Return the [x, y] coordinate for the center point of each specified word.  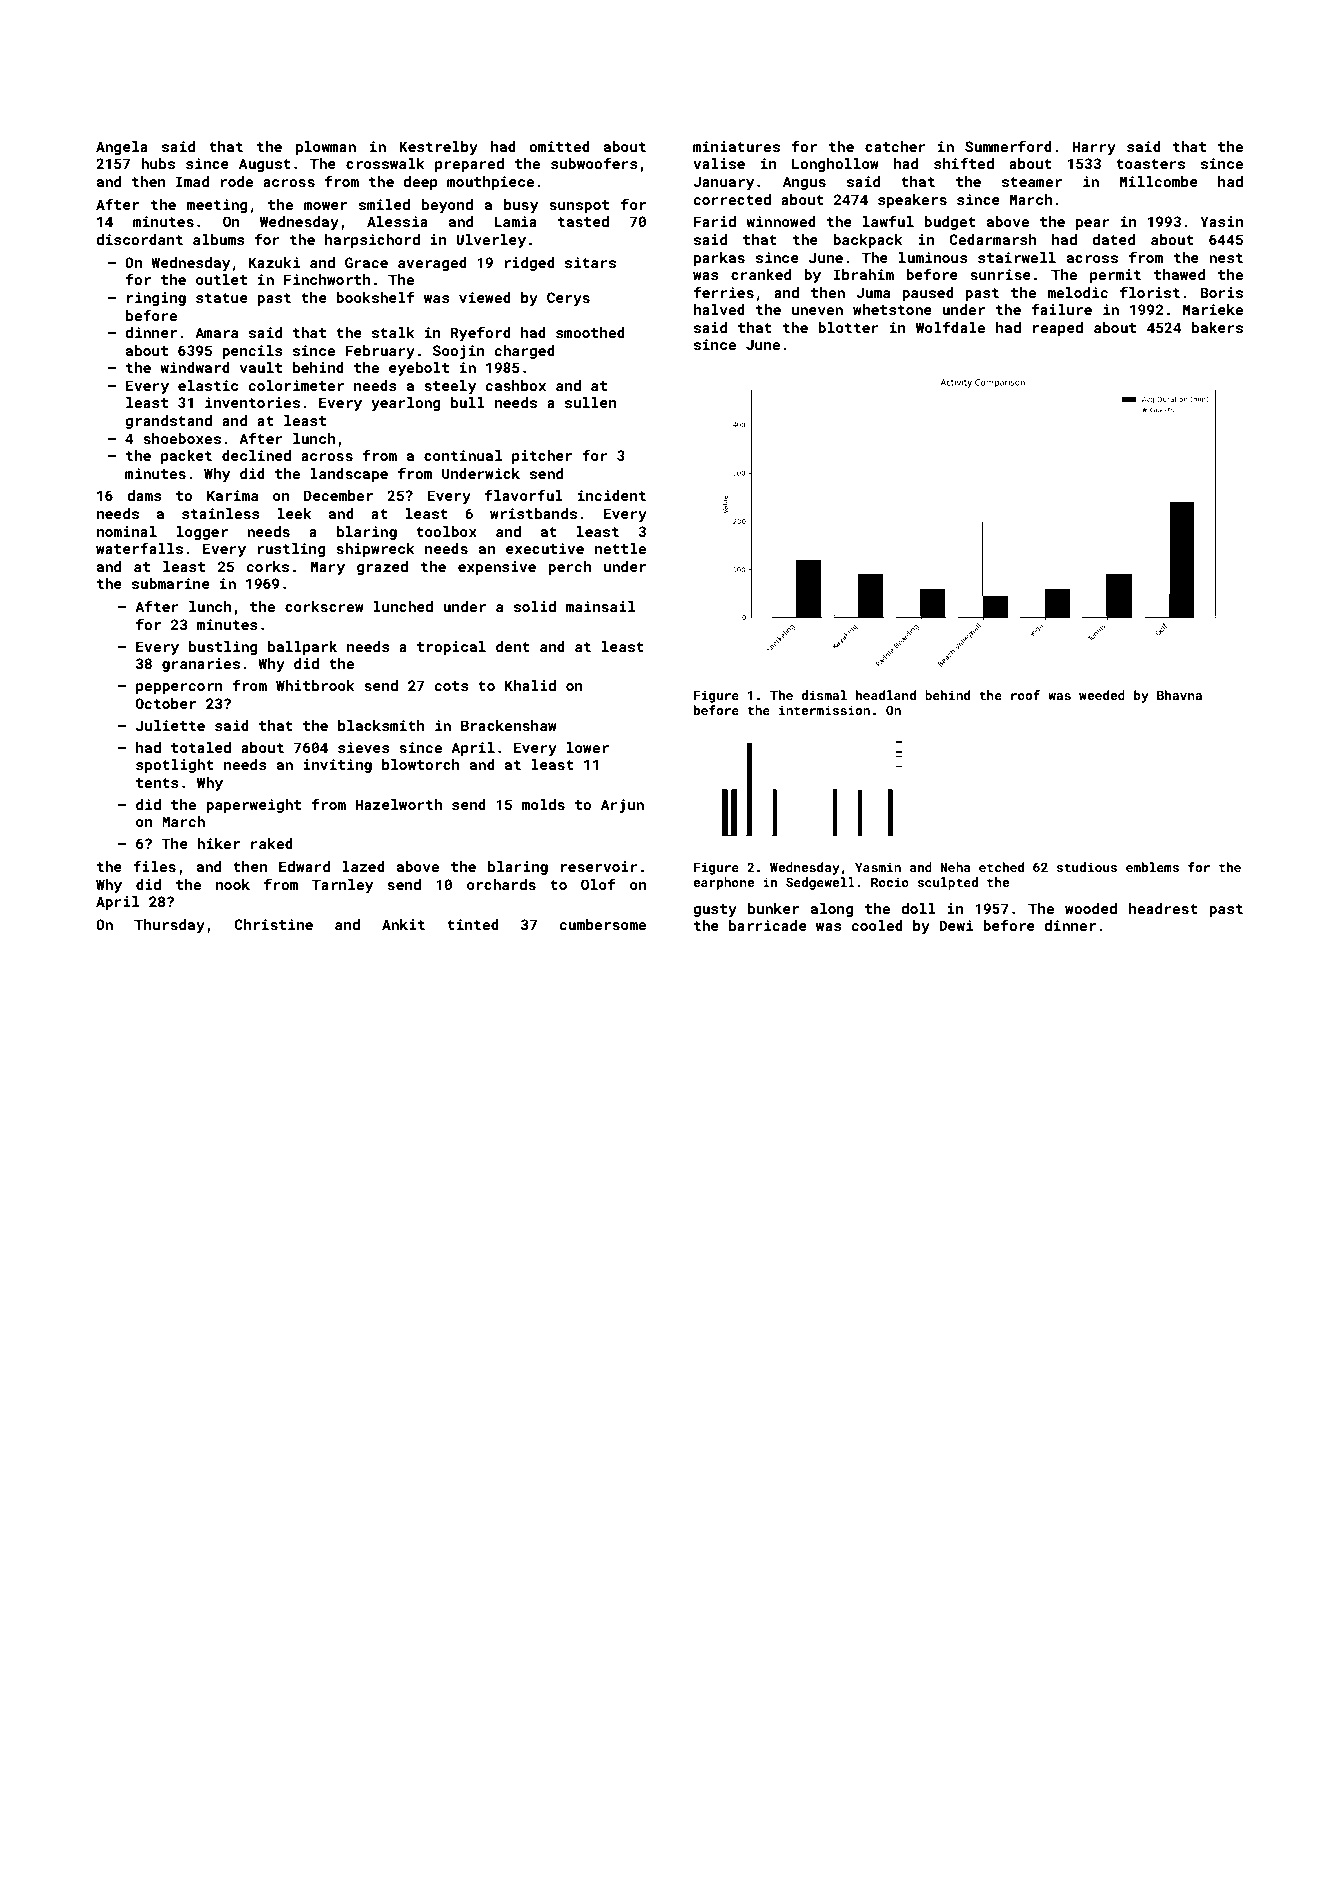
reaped [1058, 329]
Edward [304, 866]
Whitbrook [315, 685]
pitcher [542, 457]
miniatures [736, 146]
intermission [824, 710]
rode [236, 181]
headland [886, 695]
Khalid [530, 685]
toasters [1150, 164]
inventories [252, 402]
